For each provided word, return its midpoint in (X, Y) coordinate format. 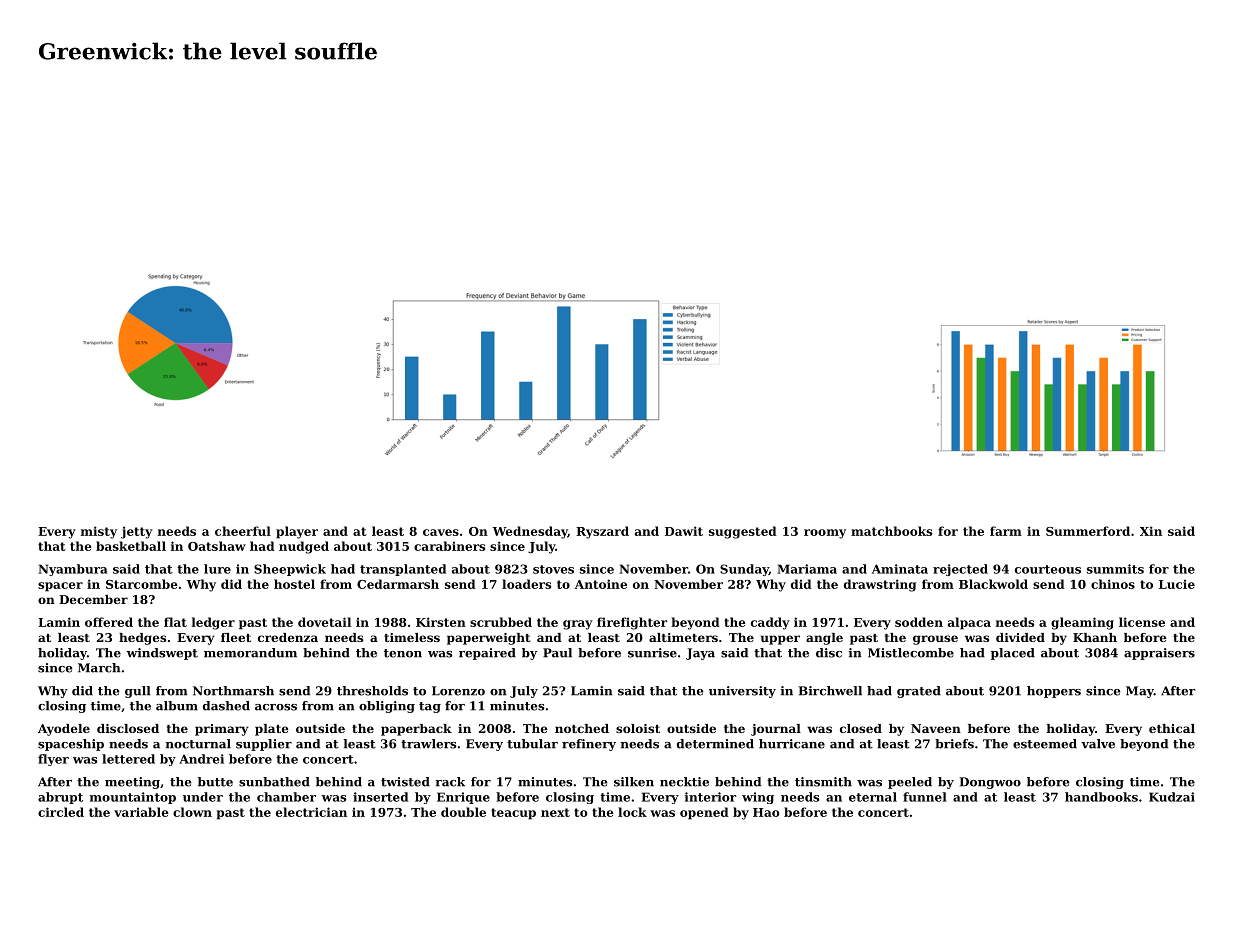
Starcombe (142, 584)
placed (1013, 654)
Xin (1151, 531)
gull (137, 692)
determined (715, 744)
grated (919, 692)
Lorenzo (458, 691)
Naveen (936, 728)
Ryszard (602, 532)
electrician (311, 812)
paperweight (488, 639)
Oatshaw (217, 546)
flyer (53, 760)
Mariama (807, 569)
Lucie (1177, 584)
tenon (403, 653)
